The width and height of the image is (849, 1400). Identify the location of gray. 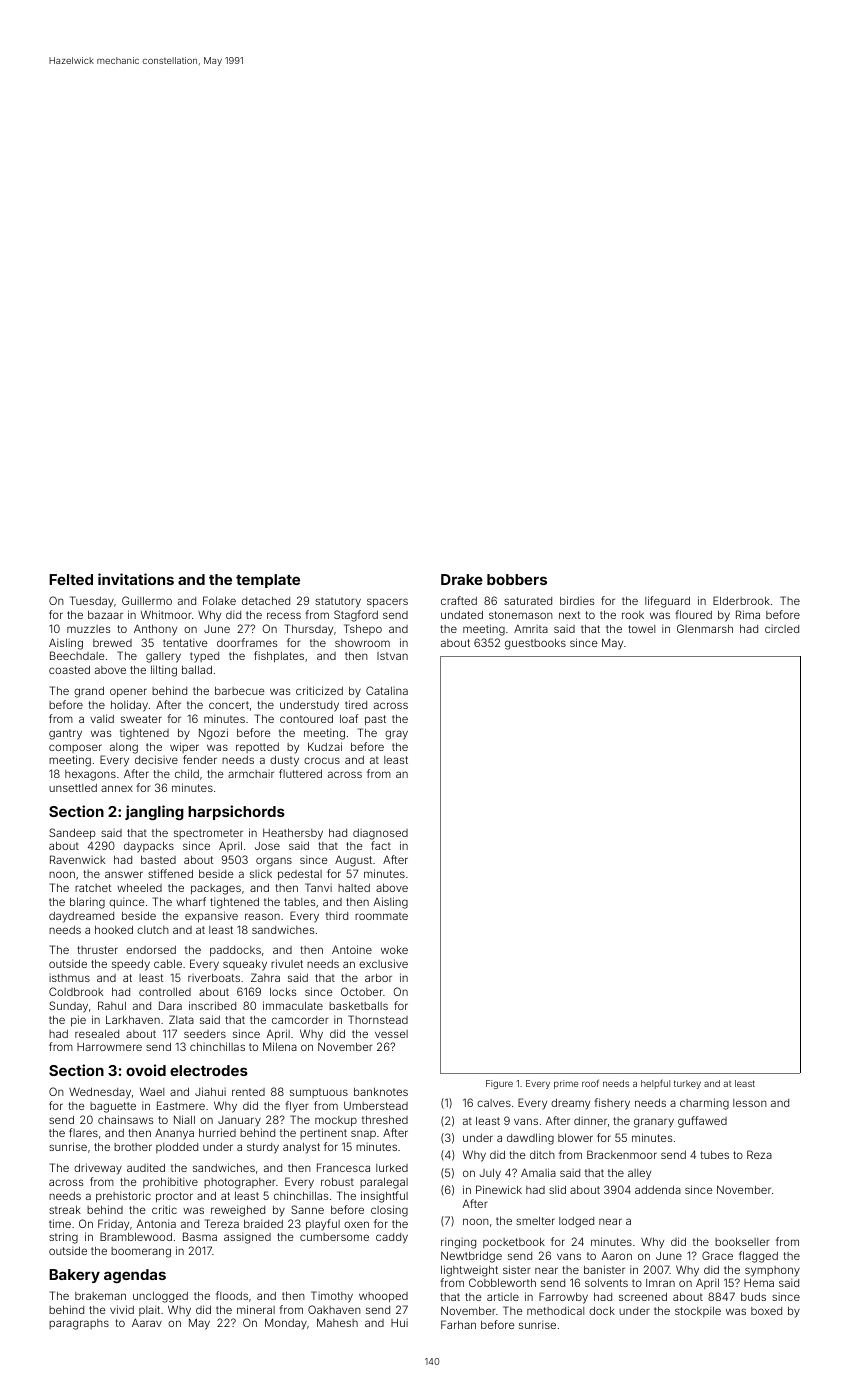
(396, 735).
